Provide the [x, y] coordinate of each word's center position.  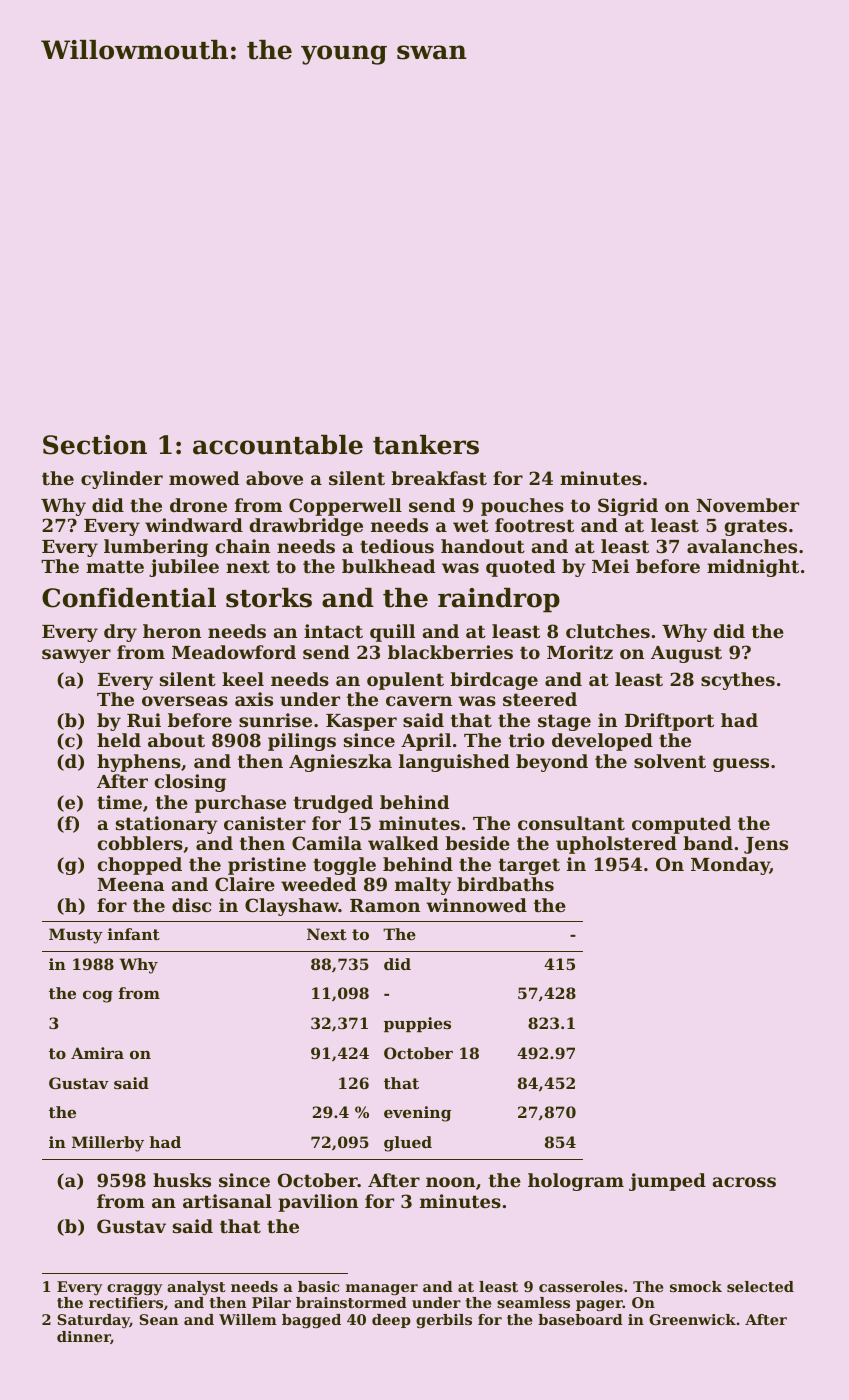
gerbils [444, 1321]
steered [540, 699]
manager [382, 1289]
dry [120, 633]
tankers [426, 445]
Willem [248, 1319]
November [748, 505]
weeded [318, 884]
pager [599, 1305]
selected [760, 1286]
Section [95, 445]
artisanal [227, 1201]
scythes [738, 681]
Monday [730, 866]
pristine [267, 866]
